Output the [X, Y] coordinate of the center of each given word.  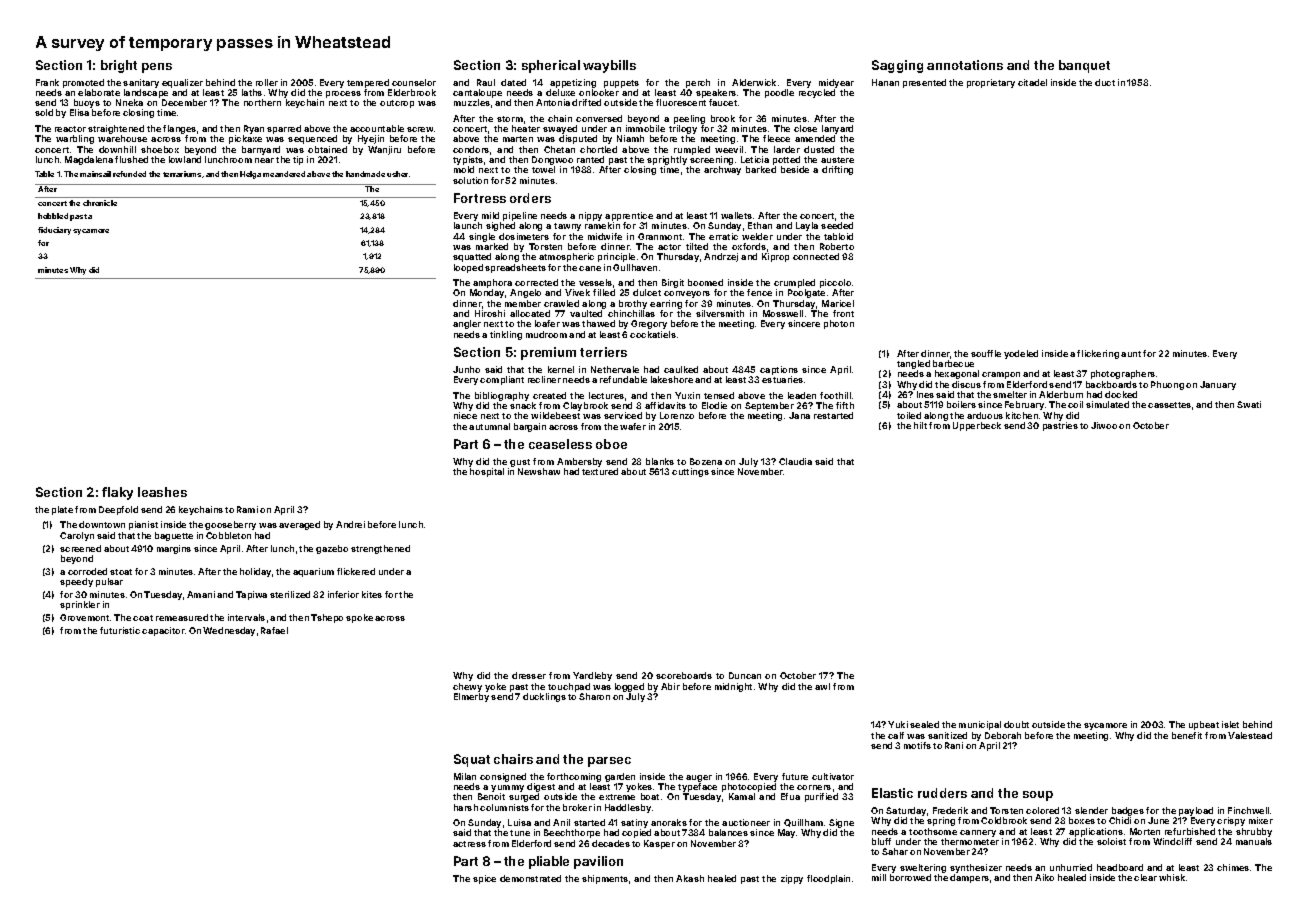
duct [1105, 82]
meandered [284, 174]
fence [759, 292]
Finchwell [1248, 810]
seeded [837, 225]
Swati [1249, 404]
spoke [359, 618]
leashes [162, 492]
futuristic [120, 630]
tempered [368, 83]
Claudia [795, 461]
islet [1230, 724]
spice [484, 879]
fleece [776, 138]
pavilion [598, 862]
